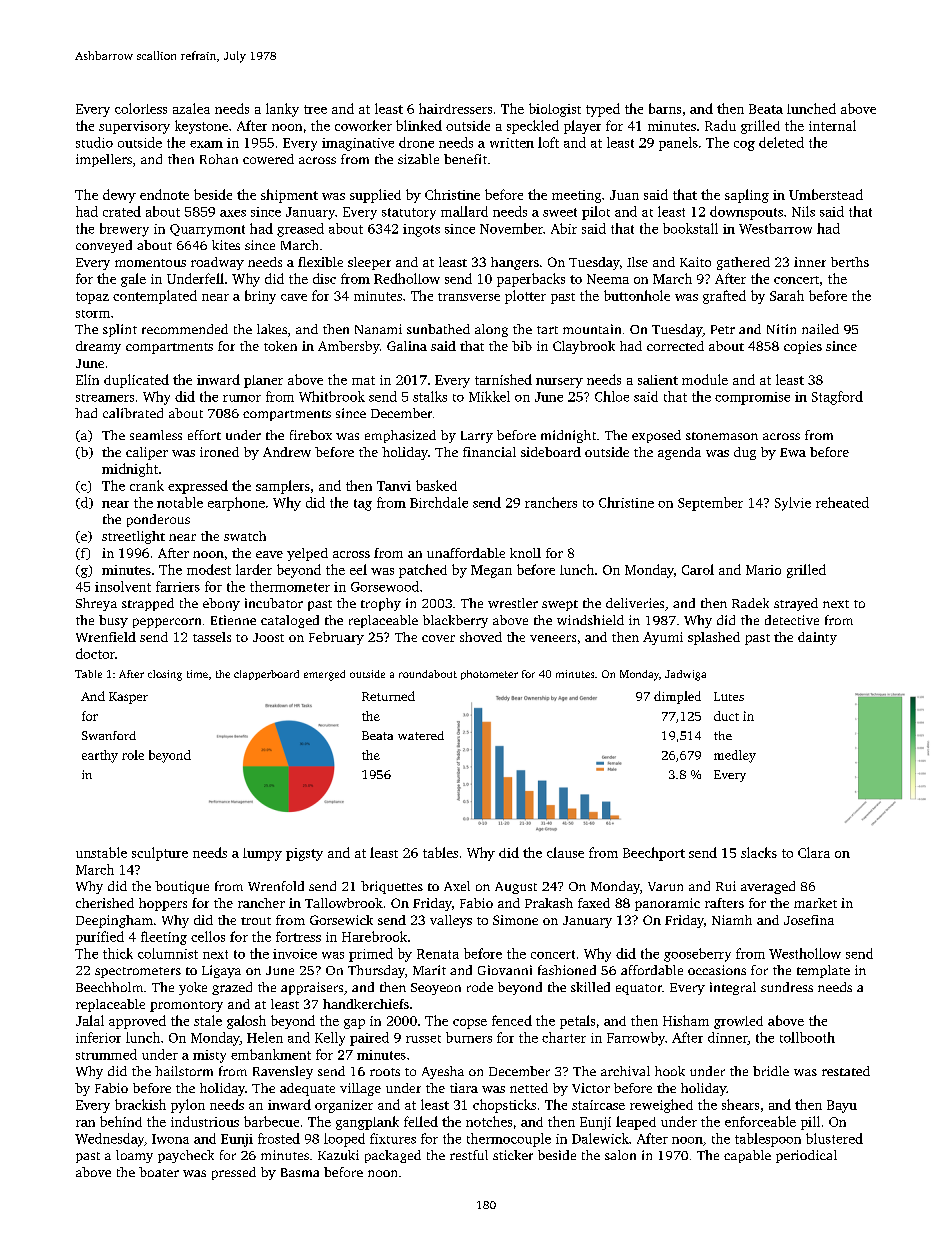  Describe the element at coordinates (656, 436) in the page. I see `exposed` at that location.
